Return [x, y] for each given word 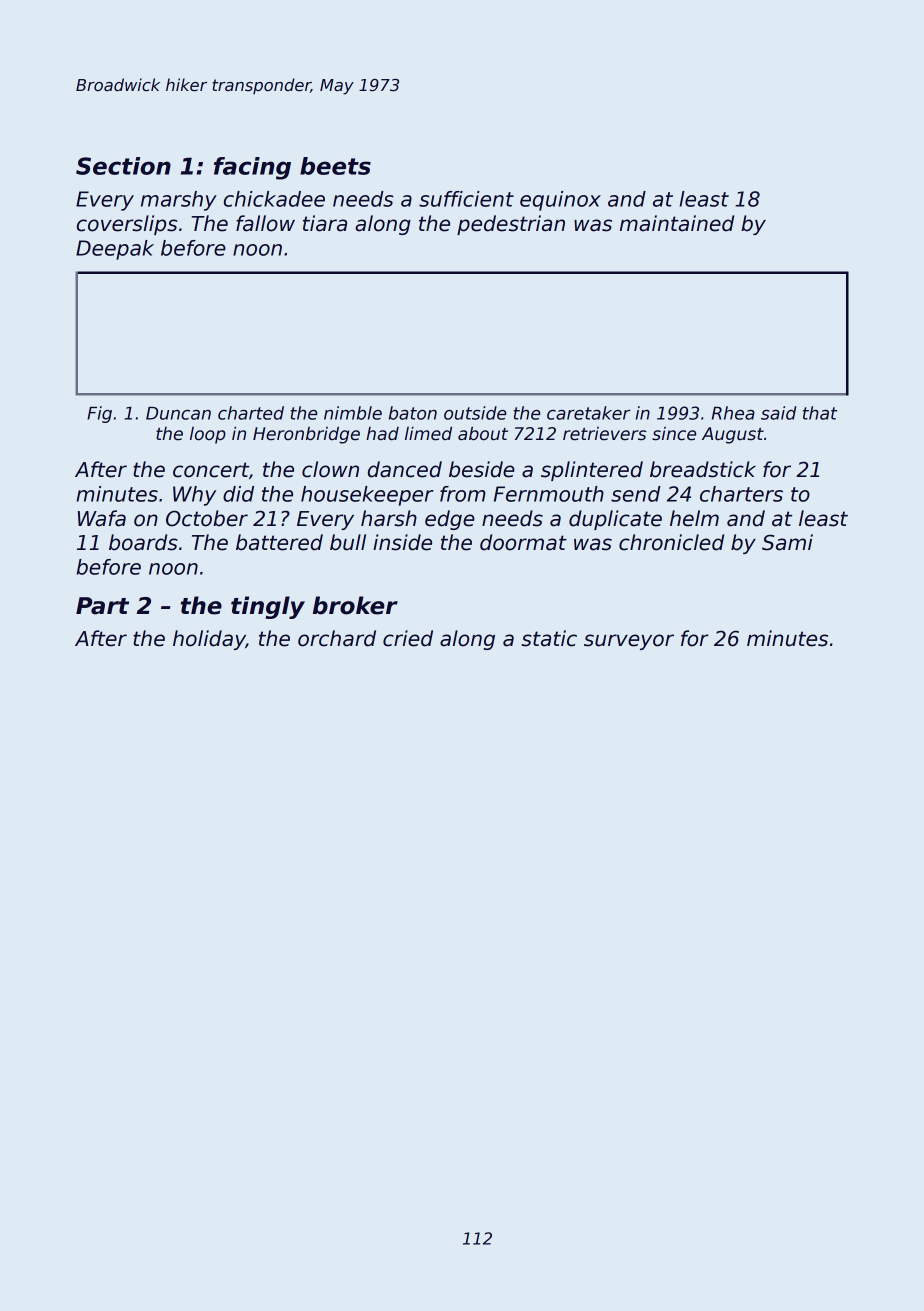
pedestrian [511, 225]
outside [475, 413]
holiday [209, 640]
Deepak [115, 250]
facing [252, 168]
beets [335, 166]
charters [741, 494]
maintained [677, 223]
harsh [389, 518]
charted [251, 413]
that [820, 413]
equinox [560, 201]
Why [194, 496]
